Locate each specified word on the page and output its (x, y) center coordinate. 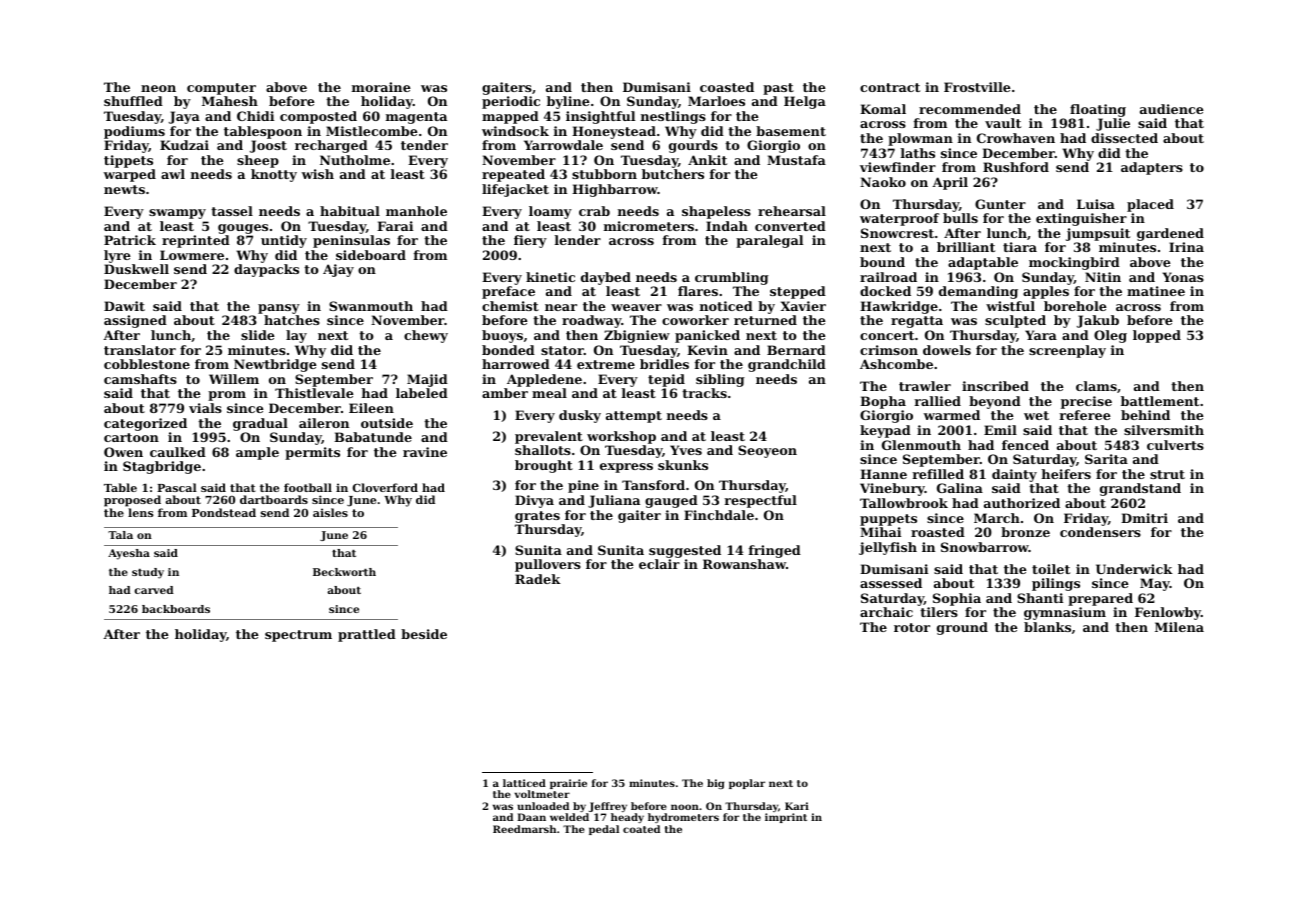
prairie (568, 784)
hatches (292, 320)
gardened (1170, 234)
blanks (1047, 627)
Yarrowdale (563, 145)
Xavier (803, 306)
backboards (176, 609)
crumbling (732, 278)
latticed (524, 783)
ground (962, 628)
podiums (134, 132)
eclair (659, 564)
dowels (947, 350)
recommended (970, 109)
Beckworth (344, 572)
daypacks (266, 270)
